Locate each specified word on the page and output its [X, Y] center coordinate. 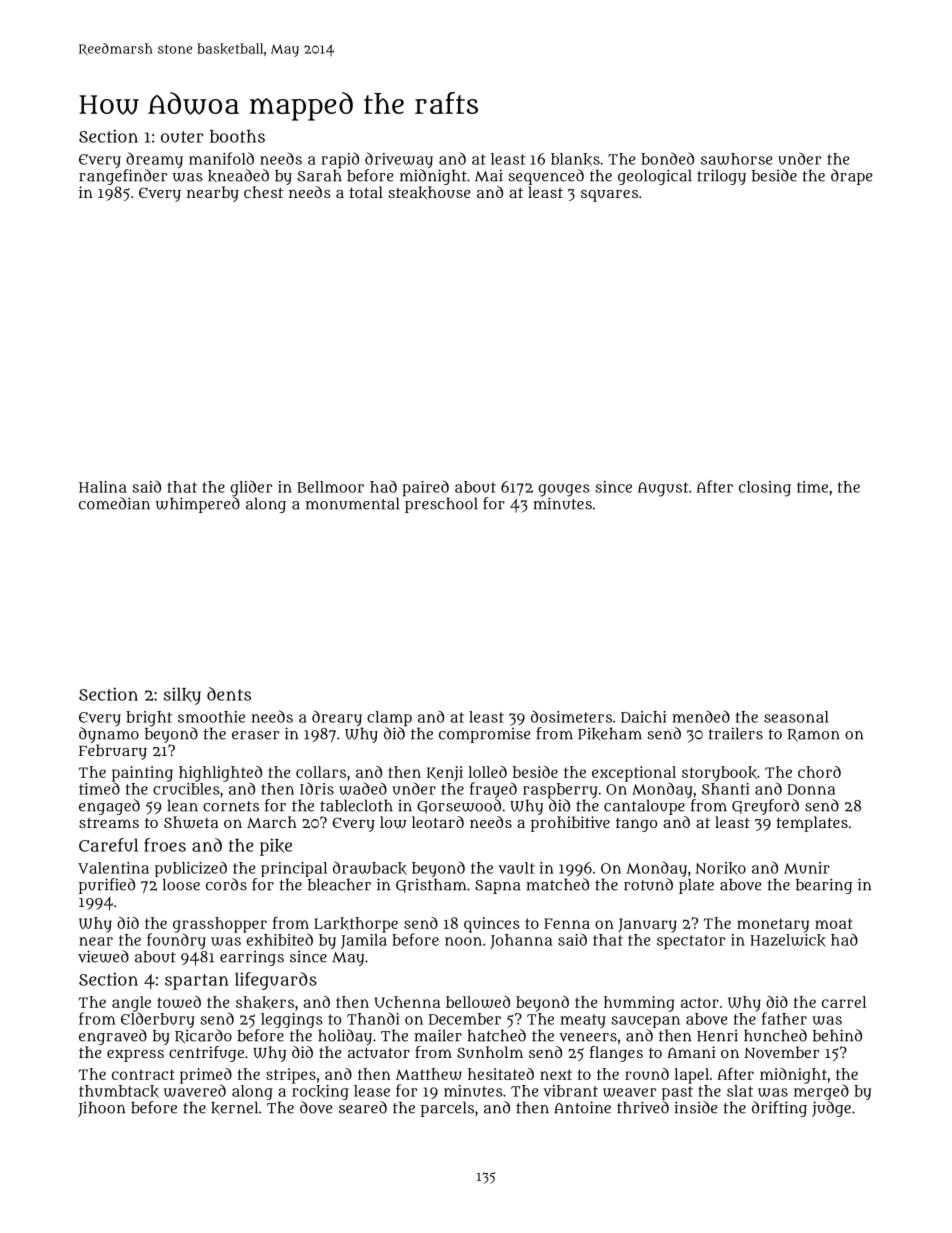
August [663, 489]
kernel [234, 1108]
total [366, 192]
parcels [447, 1109]
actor [700, 1002]
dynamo [109, 735]
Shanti [725, 789]
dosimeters [571, 716]
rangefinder [123, 177]
